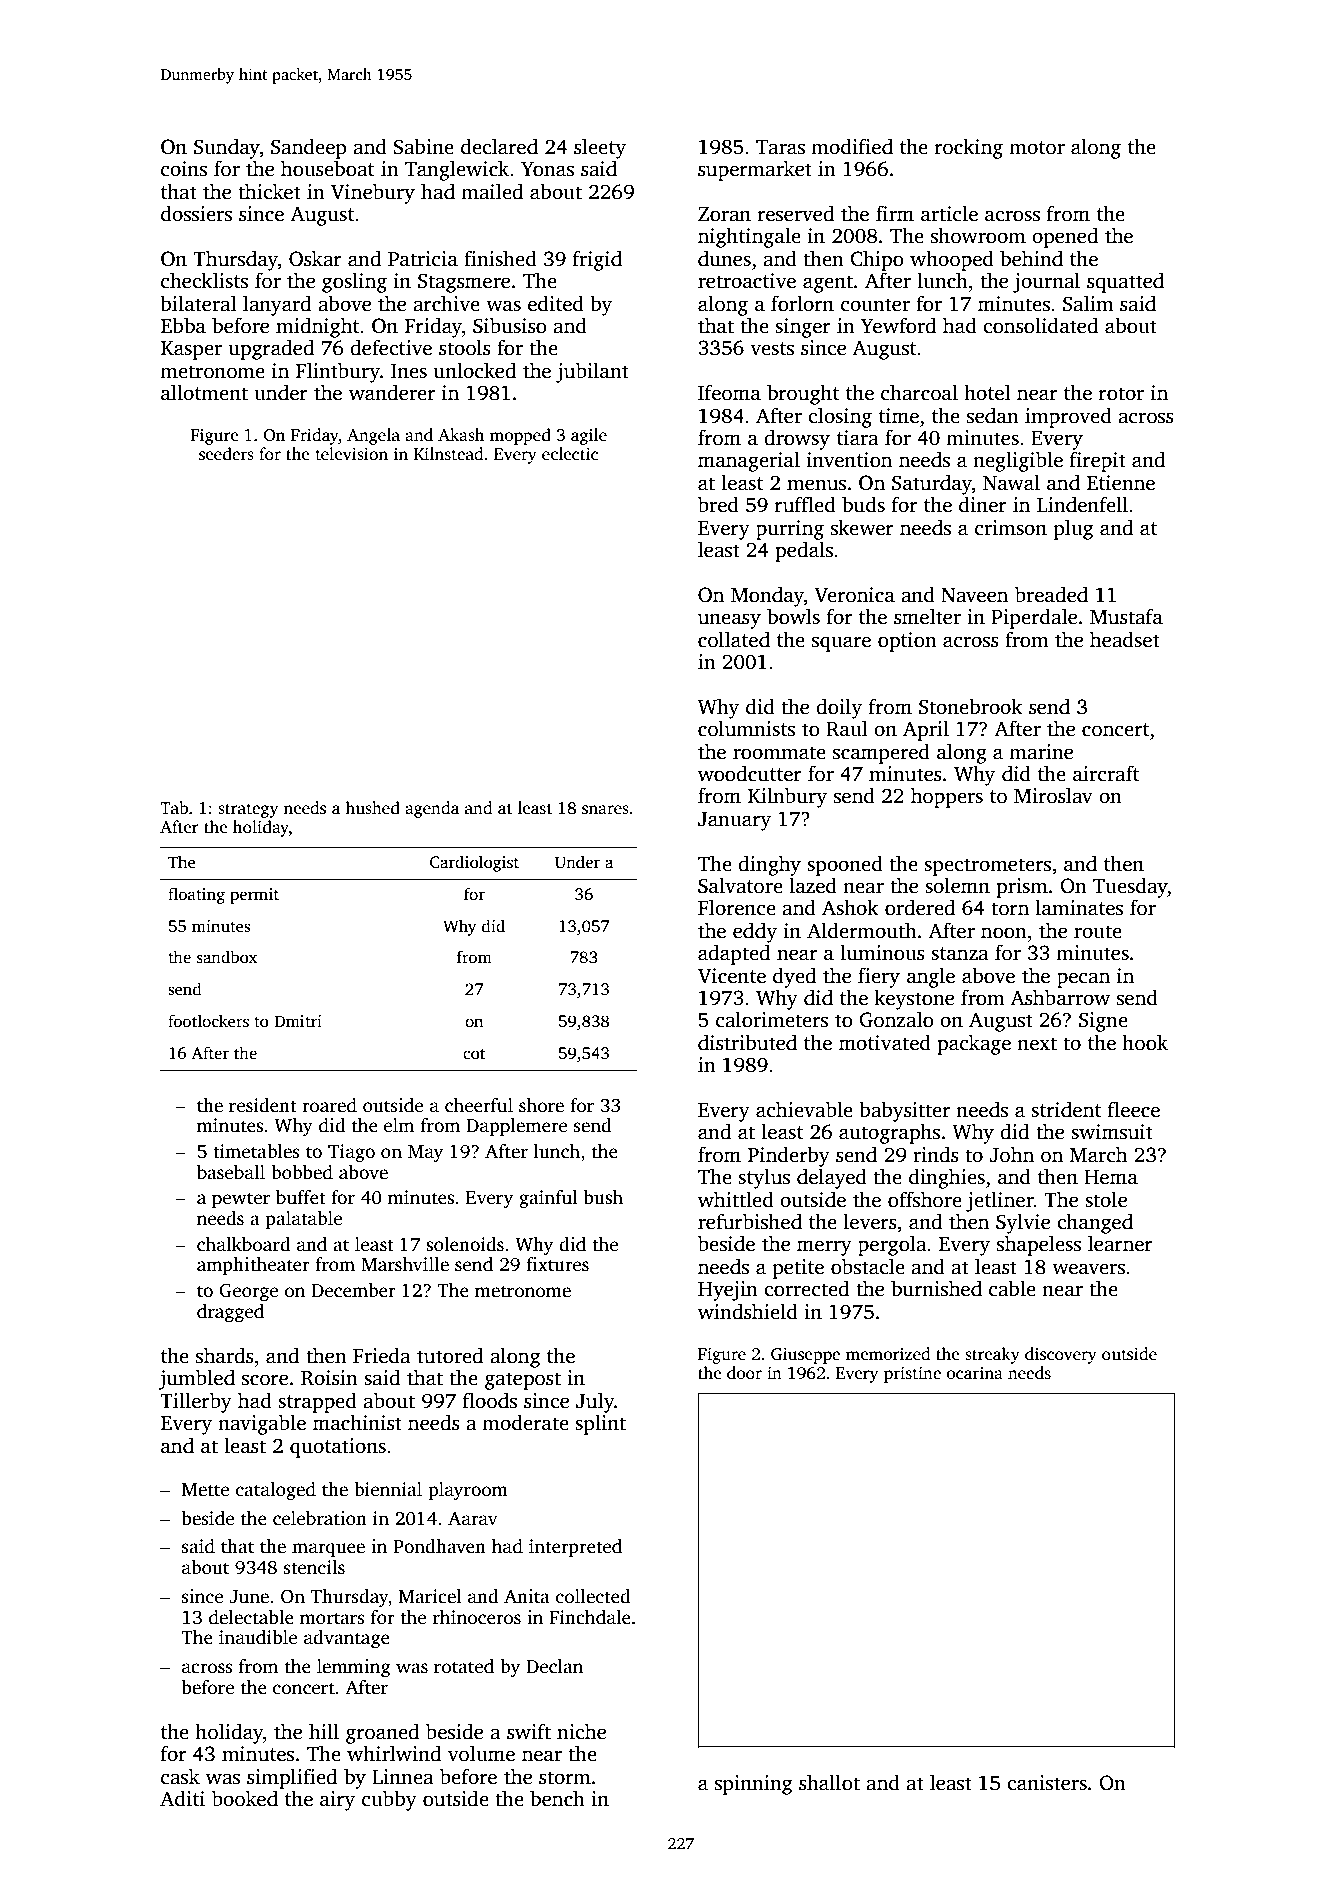 The image size is (1335, 1888). Describe the element at coordinates (575, 1548) in the page. I see `interpreted` at that location.
